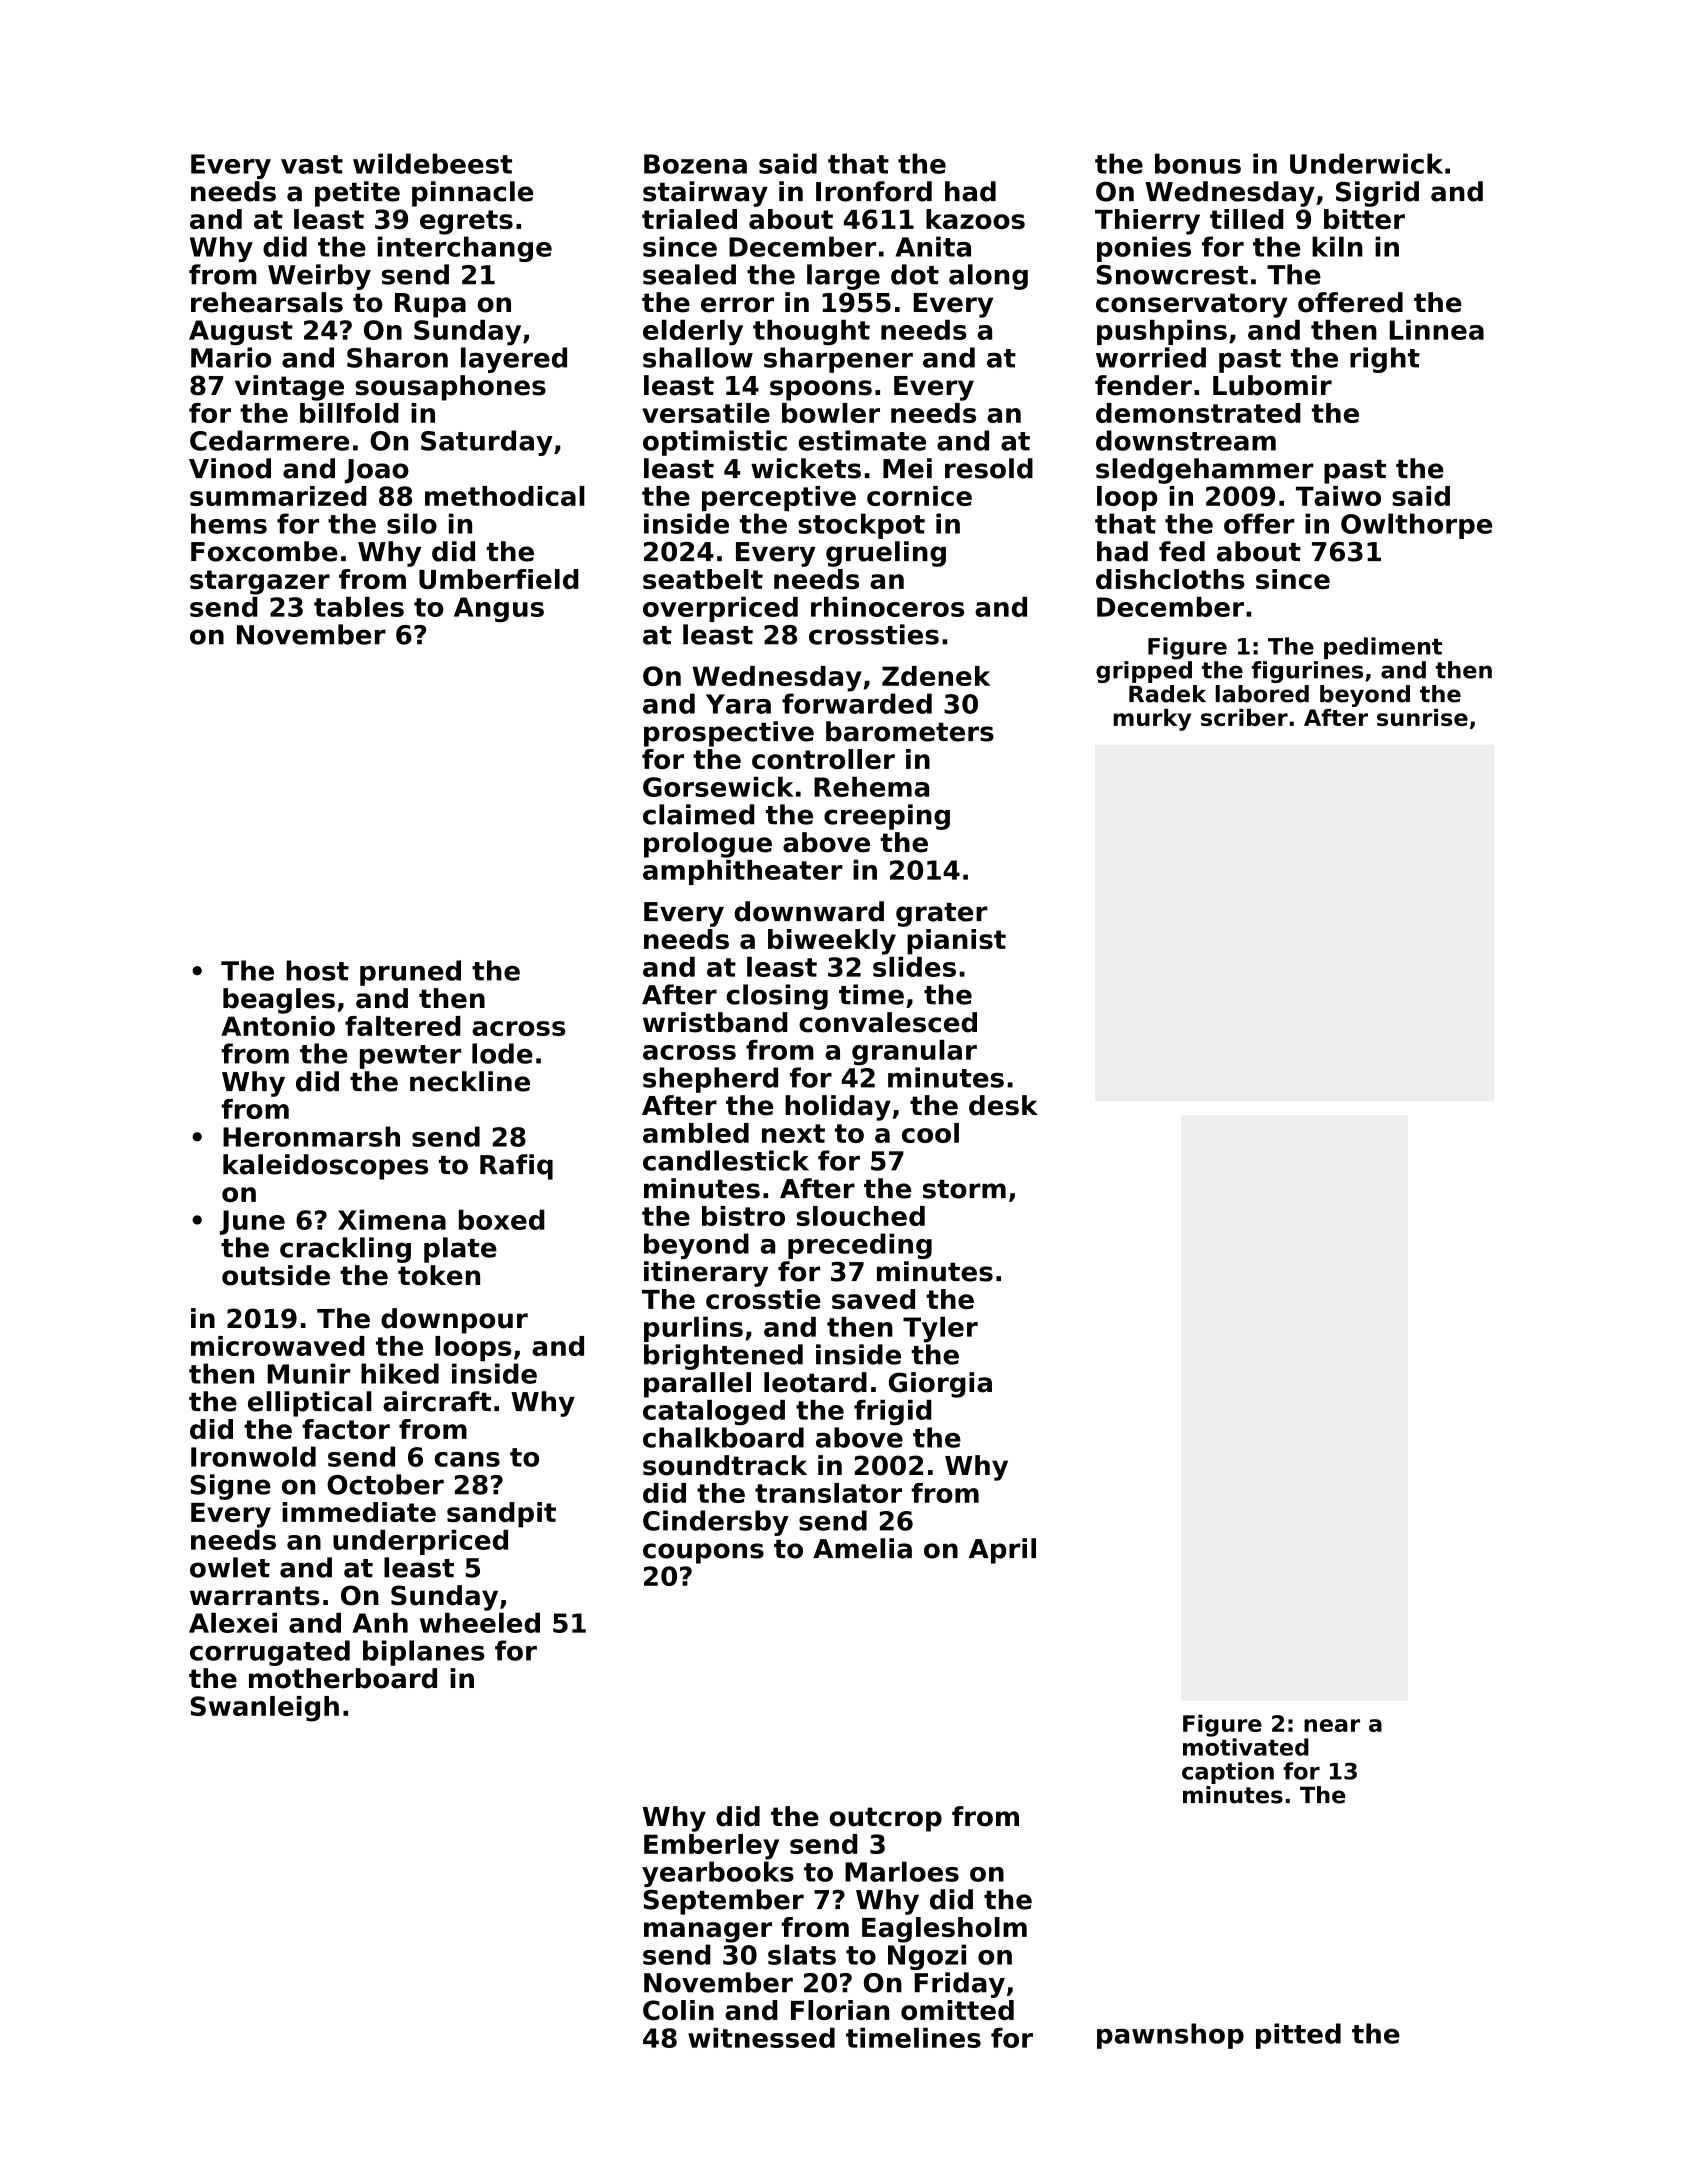 The height and width of the screenshot is (2178, 1683). What do you see at coordinates (499, 579) in the screenshot?
I see `Umberfield` at bounding box center [499, 579].
